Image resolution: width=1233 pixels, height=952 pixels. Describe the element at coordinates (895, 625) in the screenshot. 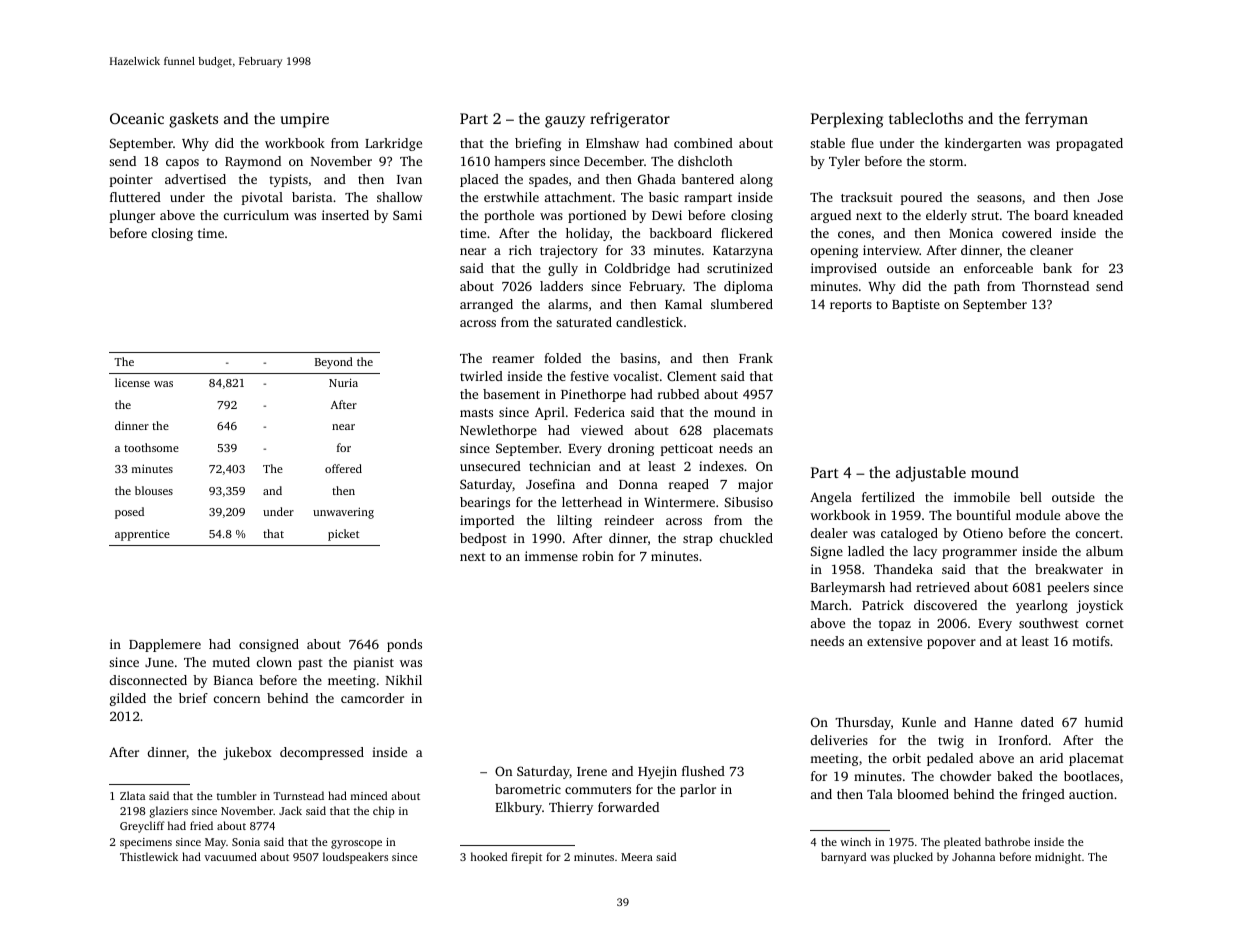

I see `topaz` at that location.
